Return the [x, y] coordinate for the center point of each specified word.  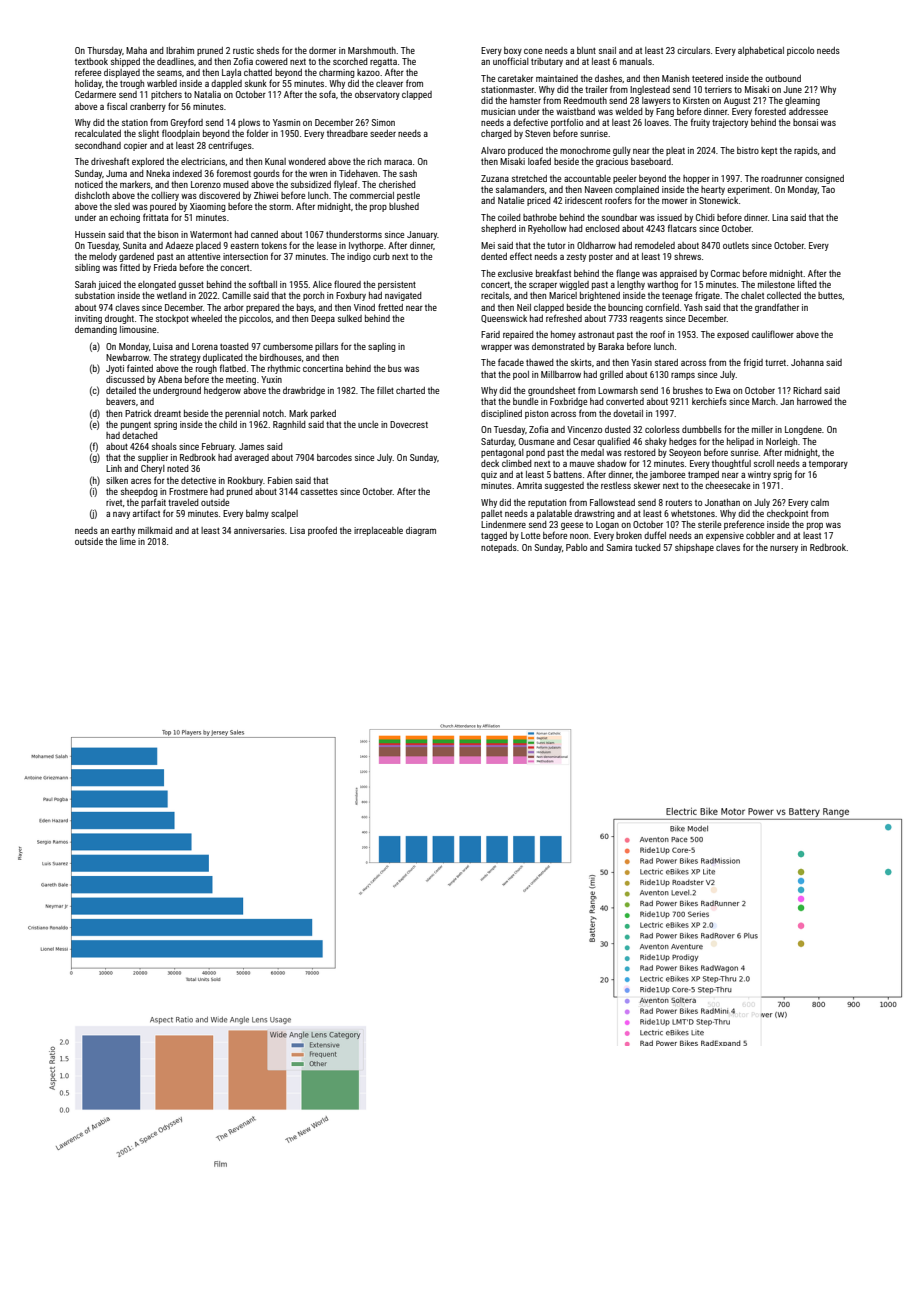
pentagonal [502, 453]
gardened [136, 257]
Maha [136, 50]
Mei [488, 245]
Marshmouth [372, 50]
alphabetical [761, 51]
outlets [736, 245]
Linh [114, 468]
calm [820, 502]
